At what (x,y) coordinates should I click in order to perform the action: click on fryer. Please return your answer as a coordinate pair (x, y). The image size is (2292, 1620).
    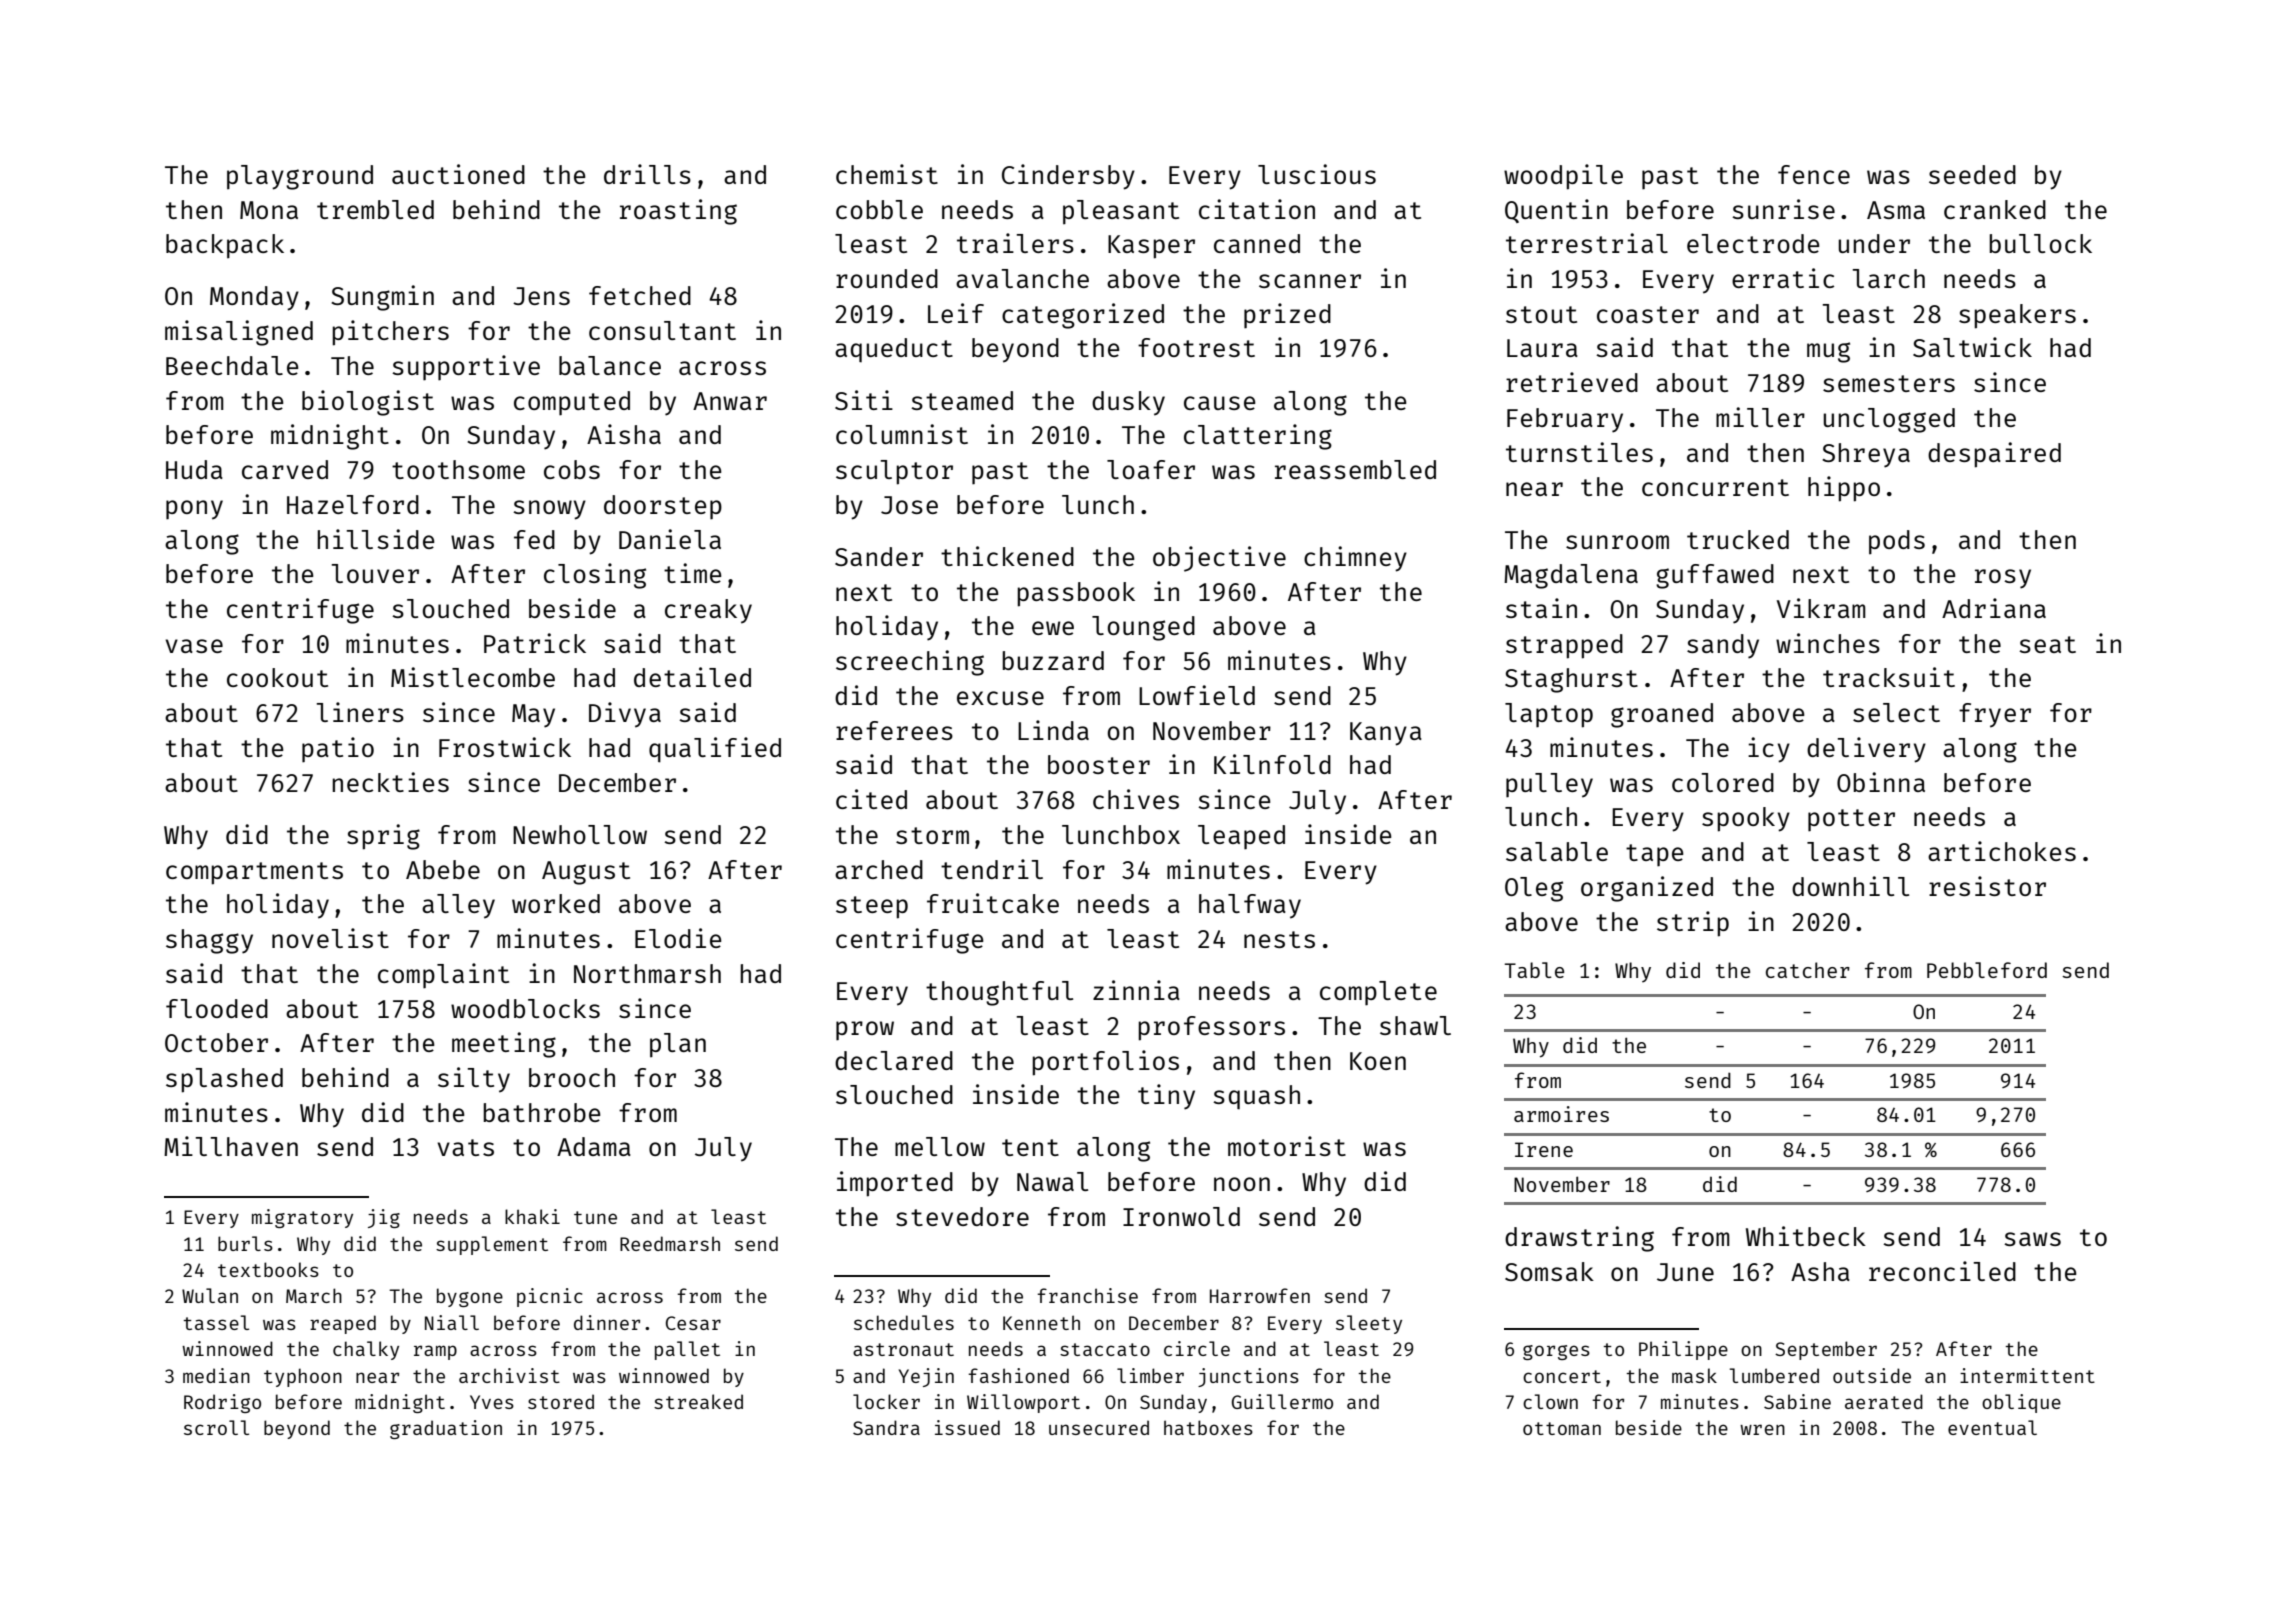
    Looking at the image, I should click on (1995, 715).
